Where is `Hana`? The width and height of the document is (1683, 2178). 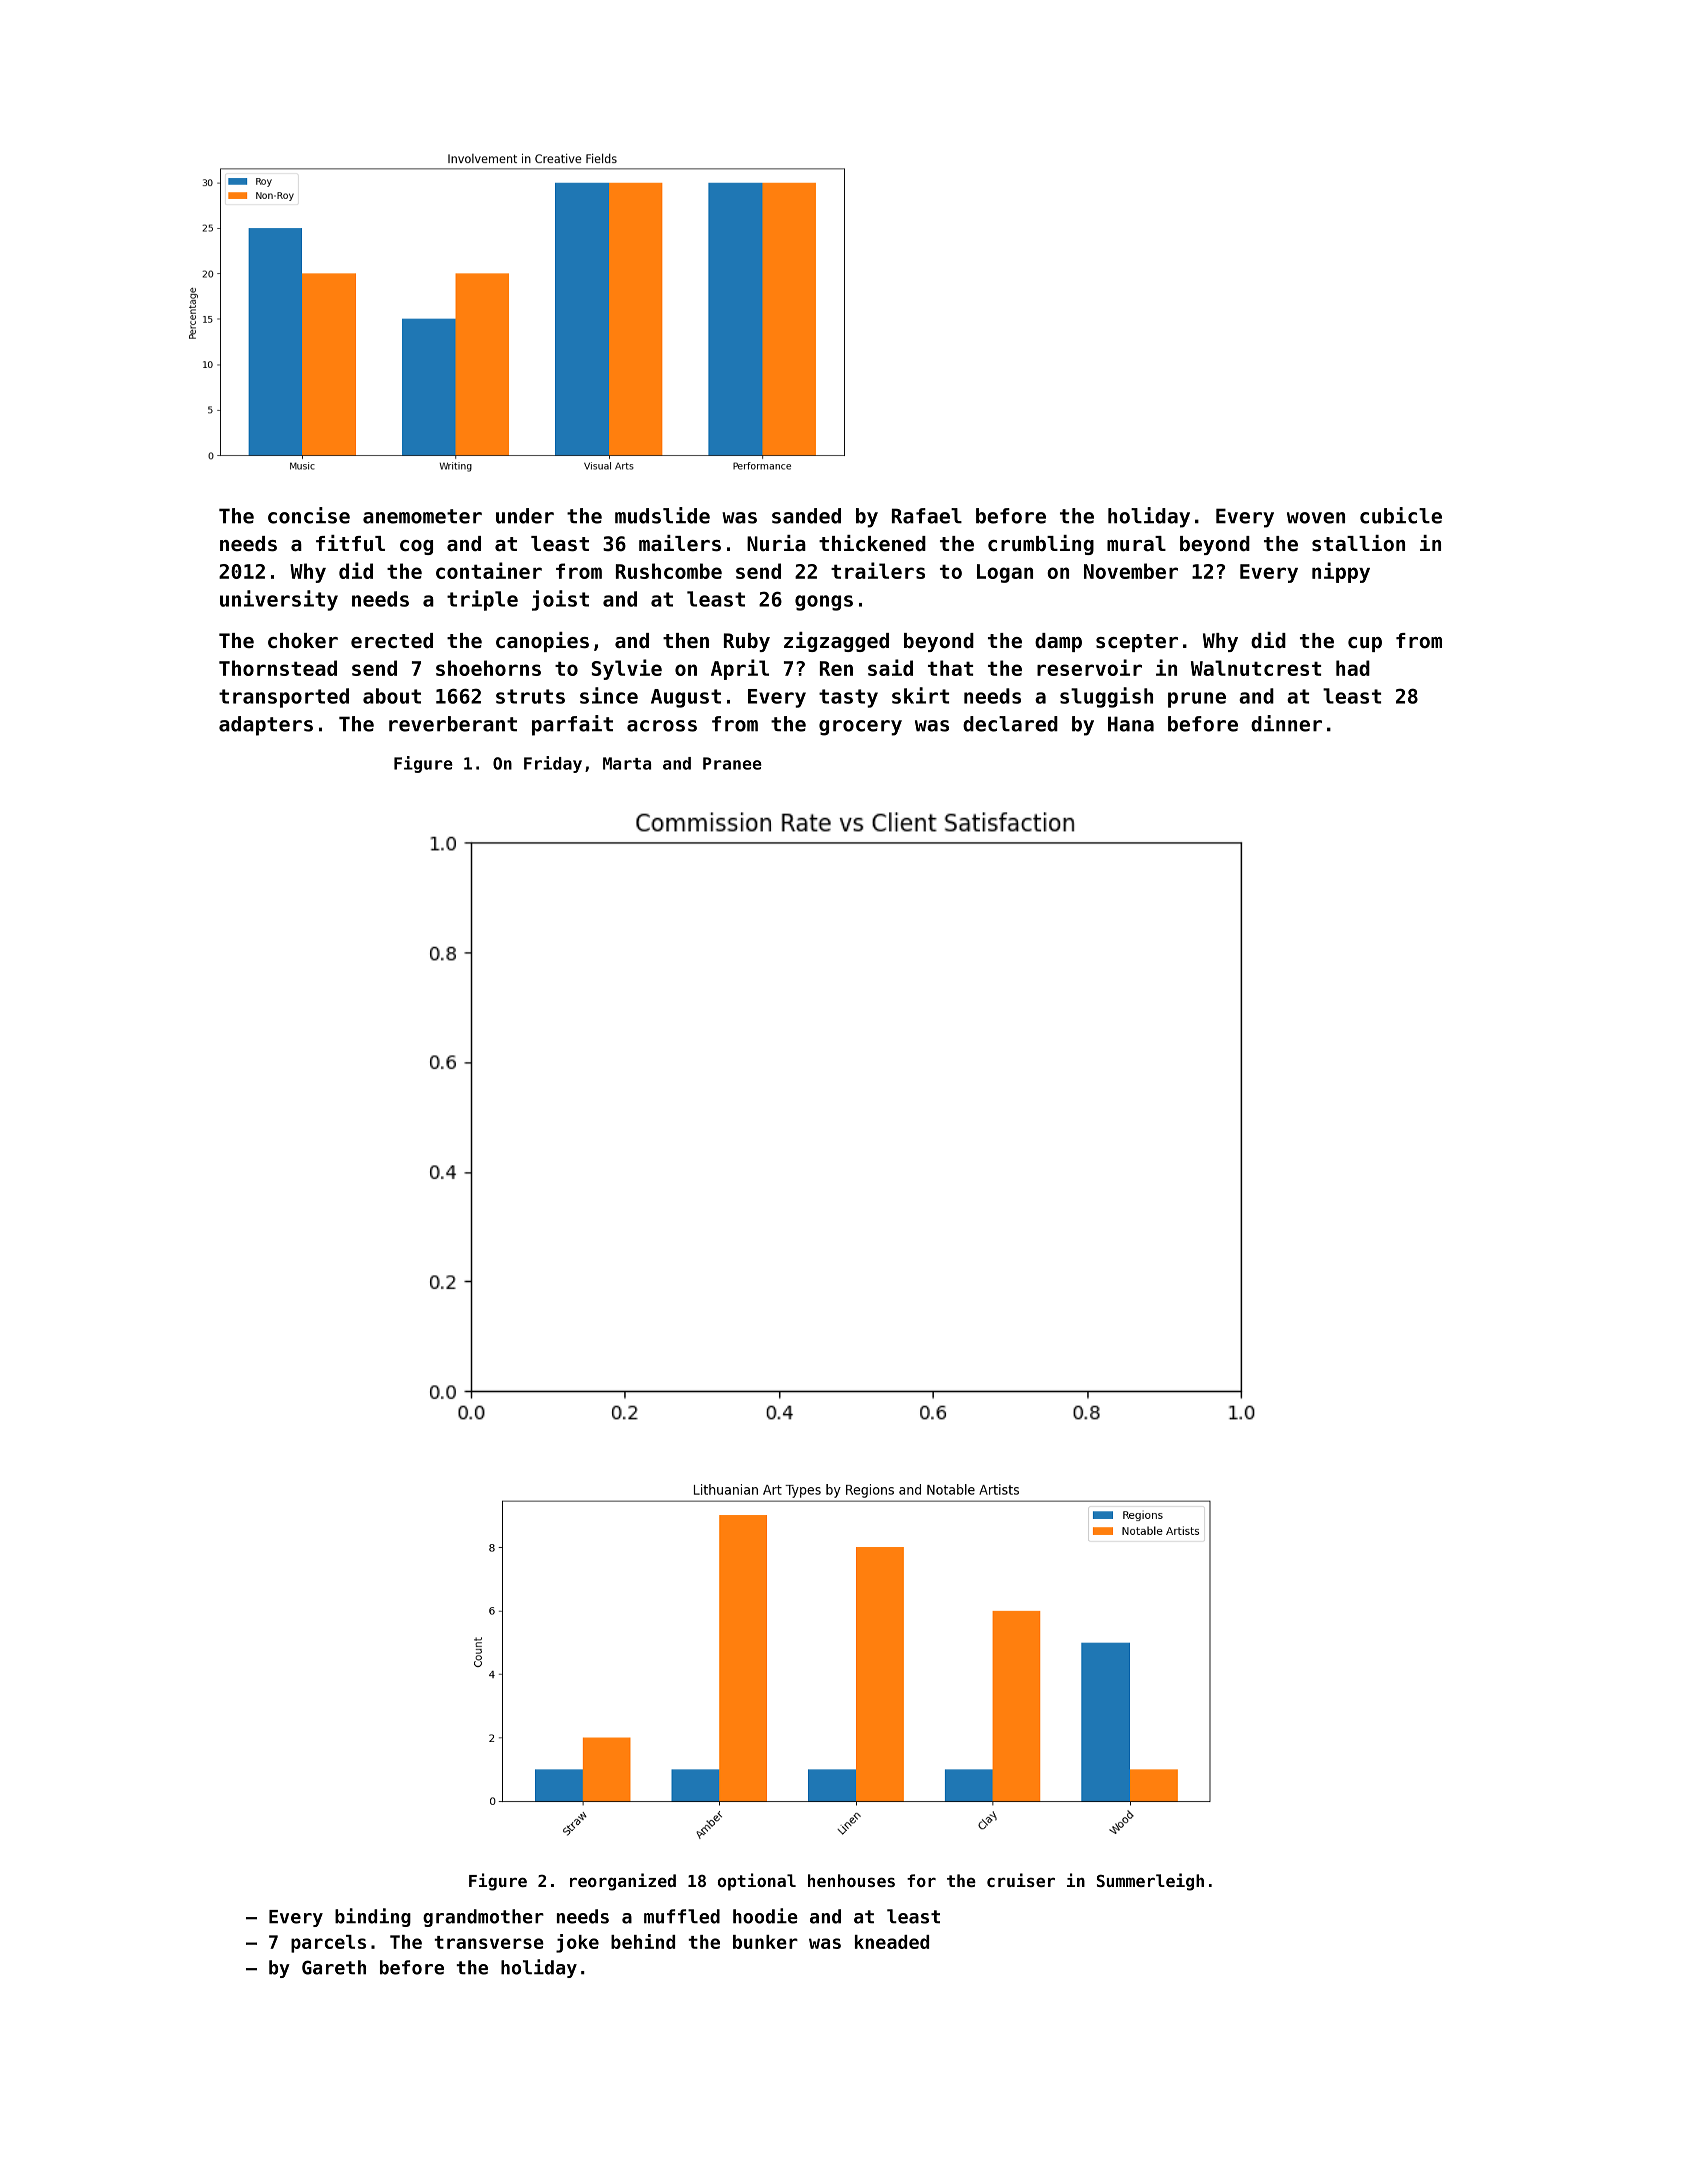 Hana is located at coordinates (1131, 724).
